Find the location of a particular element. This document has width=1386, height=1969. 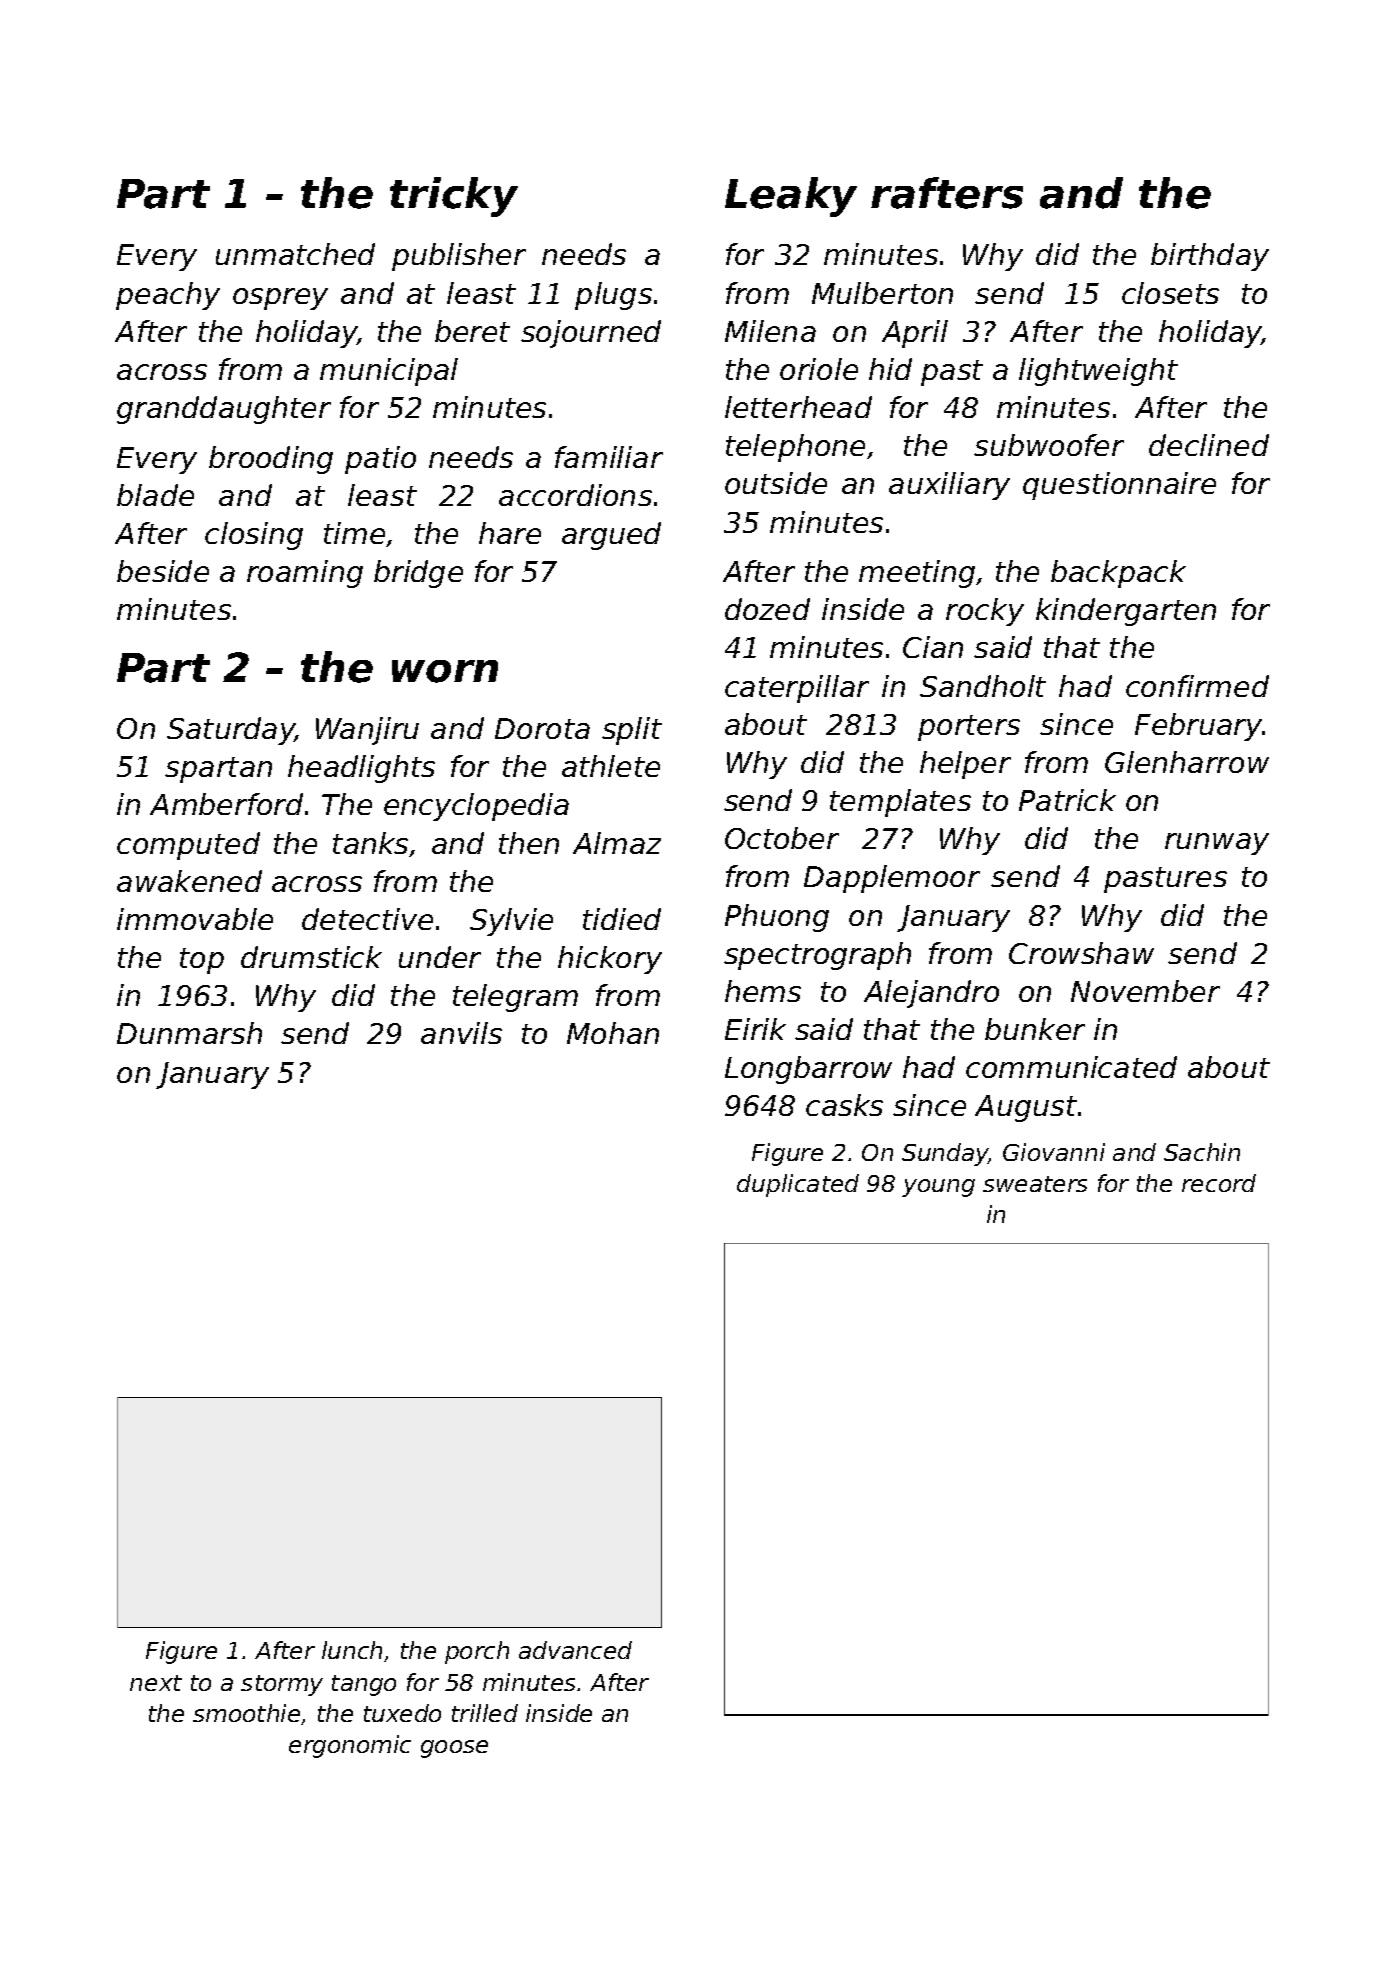

municipal is located at coordinates (389, 372).
